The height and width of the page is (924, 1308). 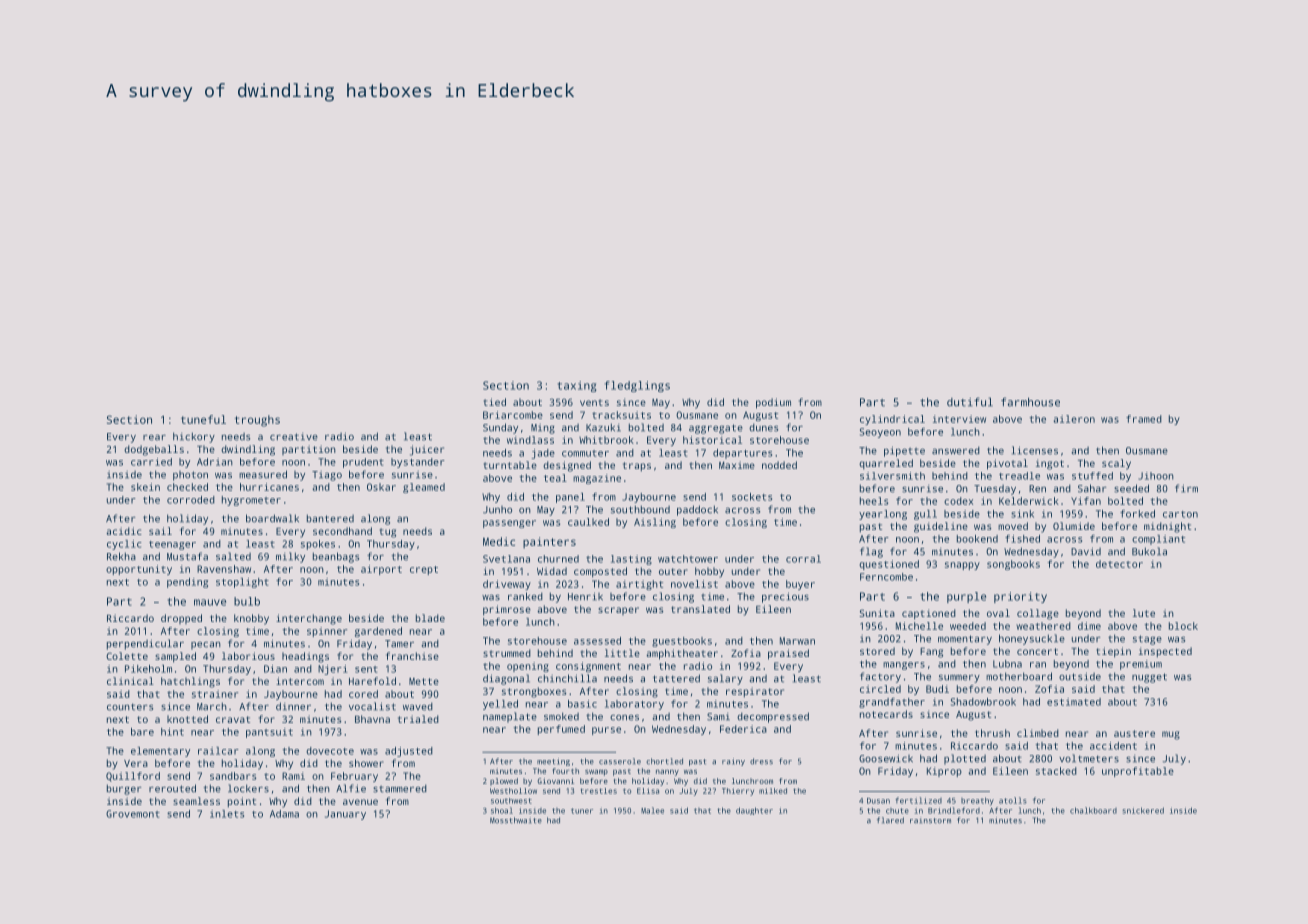 I want to click on Goosewick, so click(x=886, y=758).
